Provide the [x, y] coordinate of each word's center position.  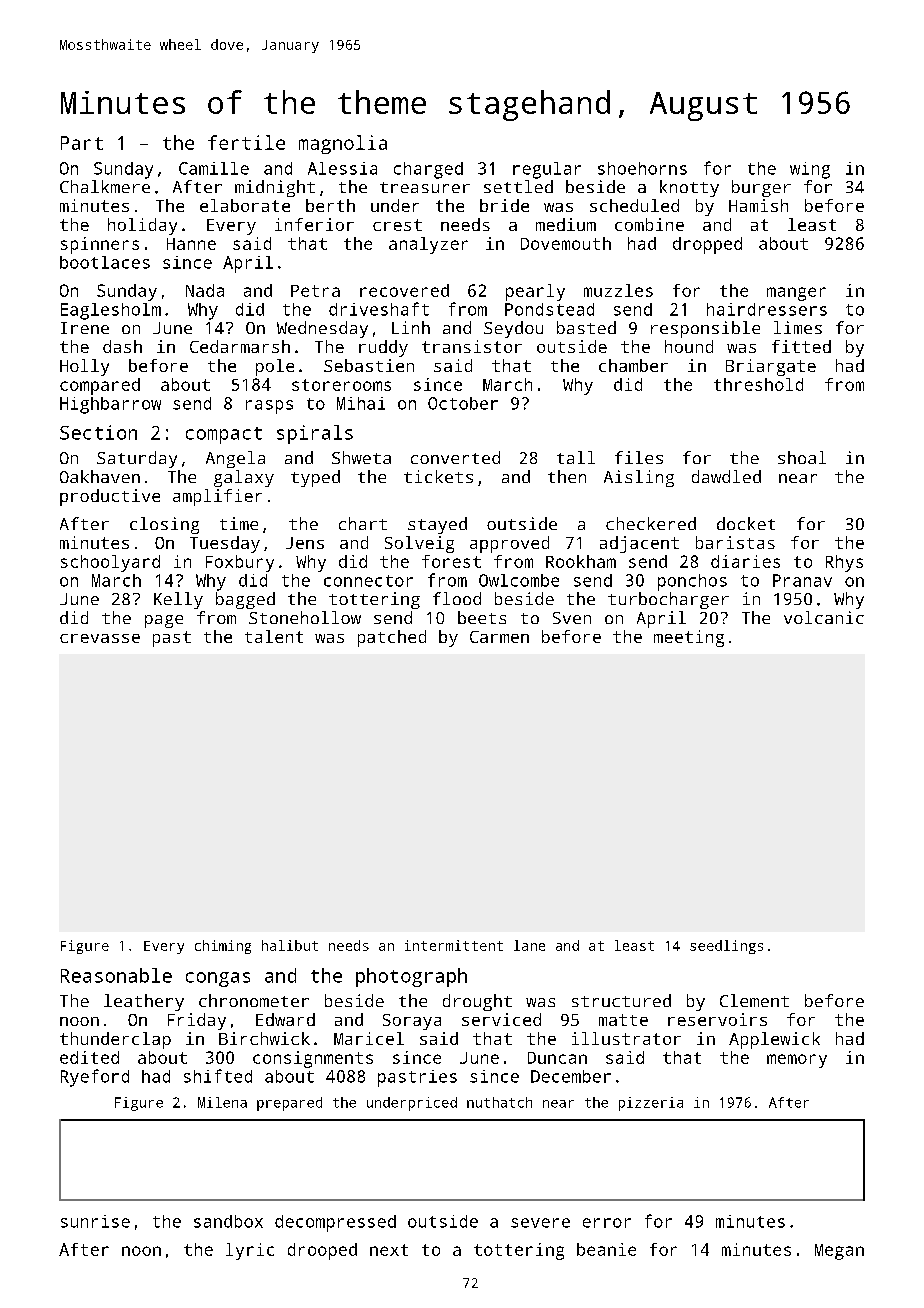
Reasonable [116, 975]
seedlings [726, 947]
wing [810, 170]
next [389, 1250]
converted [455, 457]
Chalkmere [105, 186]
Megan [839, 1252]
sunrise [95, 1221]
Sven [572, 618]
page [164, 621]
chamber [633, 365]
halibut [290, 945]
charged [428, 170]
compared [100, 386]
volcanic [824, 617]
